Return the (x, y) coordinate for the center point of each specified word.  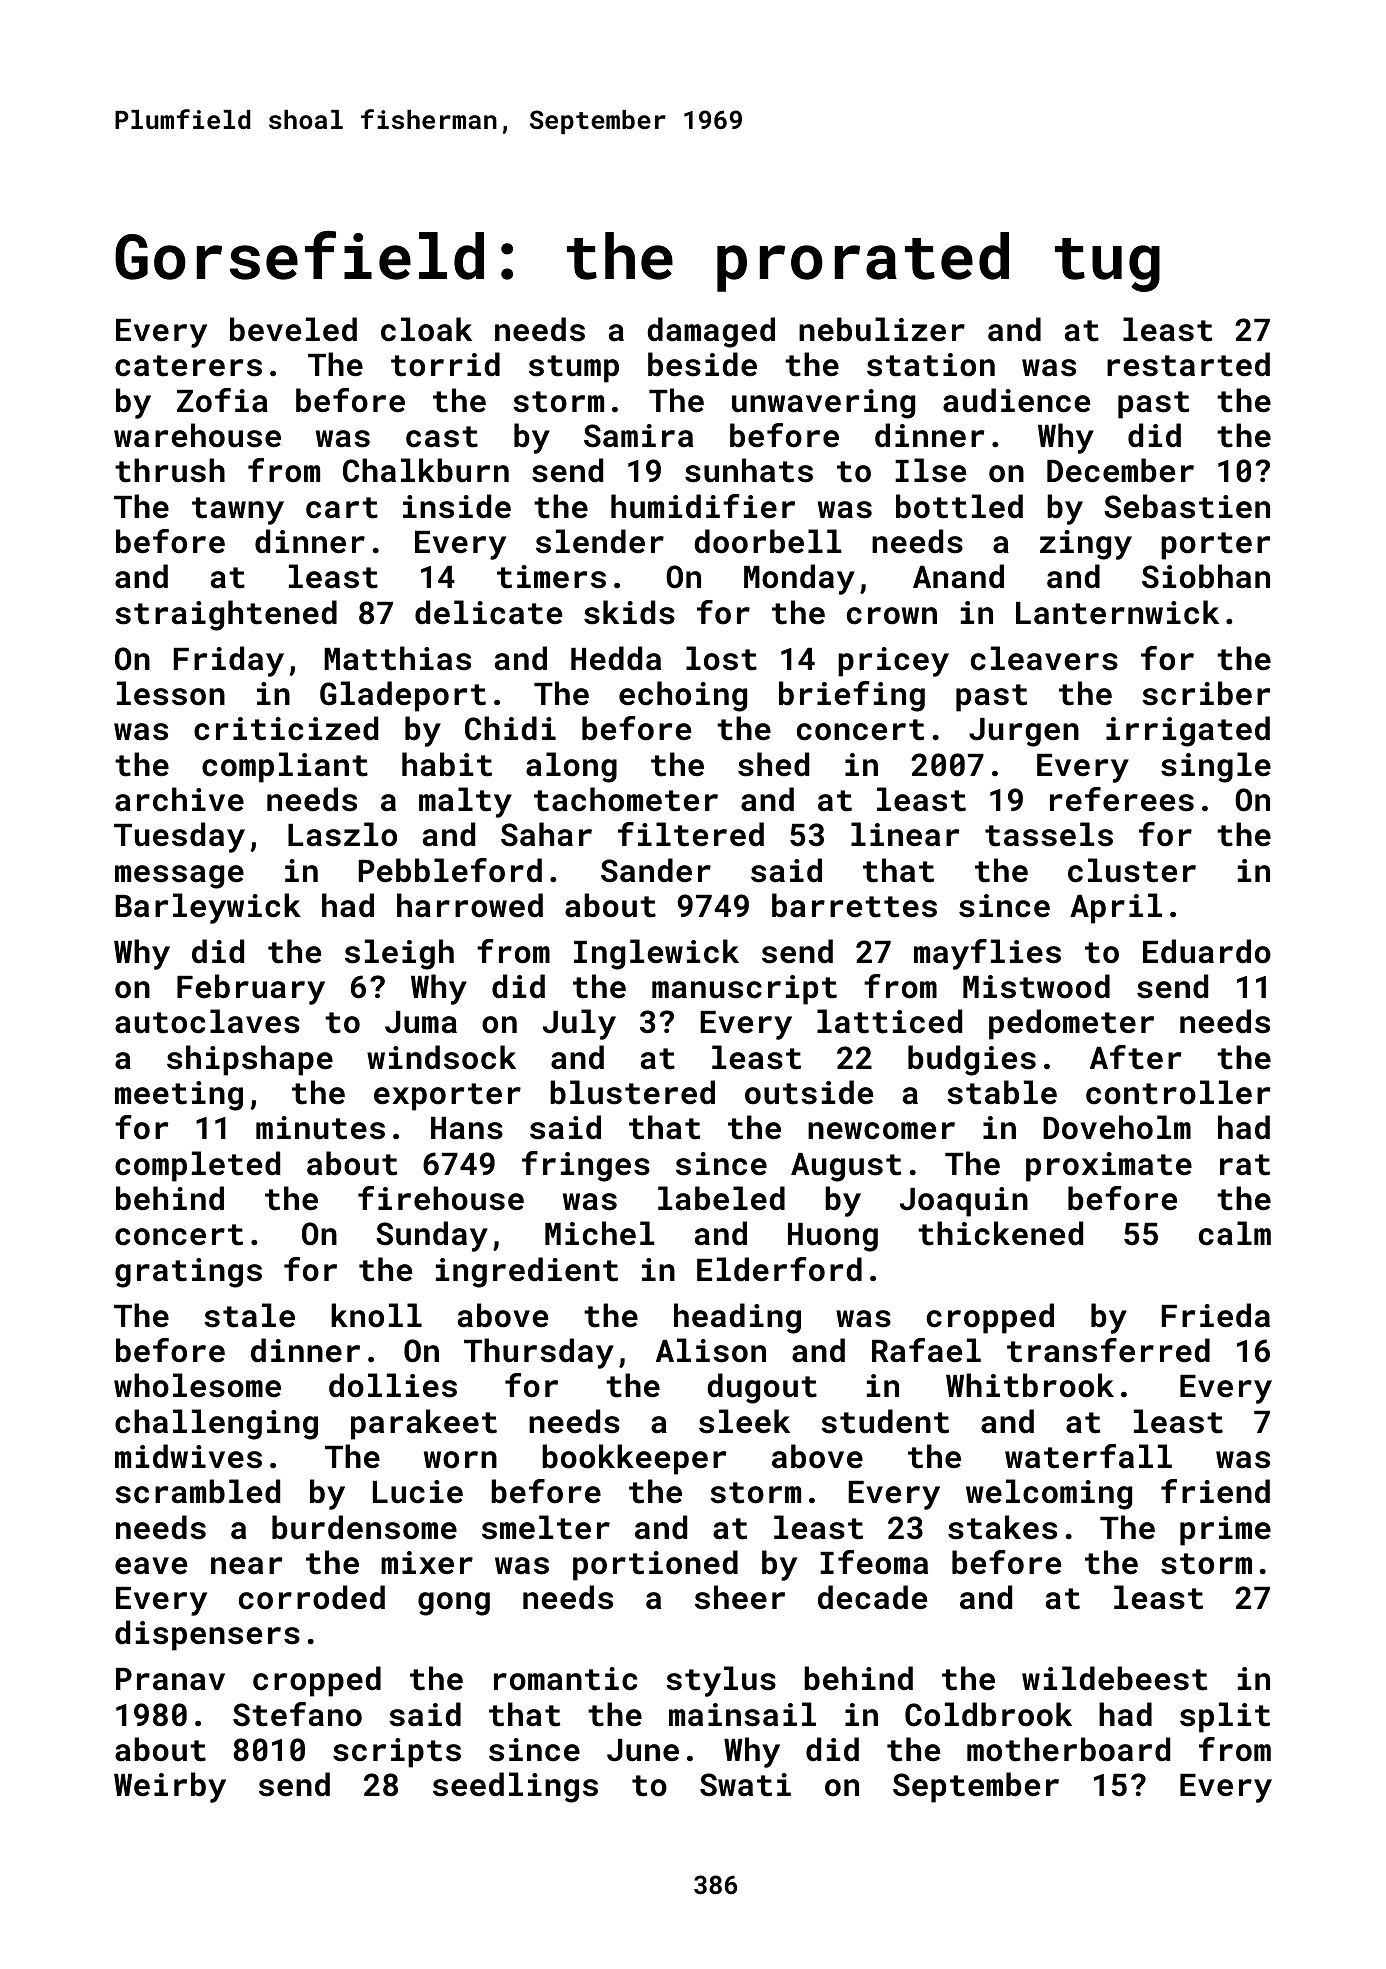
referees (1122, 799)
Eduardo (1207, 951)
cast (442, 437)
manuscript (744, 990)
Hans (467, 1128)
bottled (959, 506)
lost (721, 658)
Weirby (170, 1787)
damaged (711, 332)
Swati (745, 1785)
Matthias (397, 658)
